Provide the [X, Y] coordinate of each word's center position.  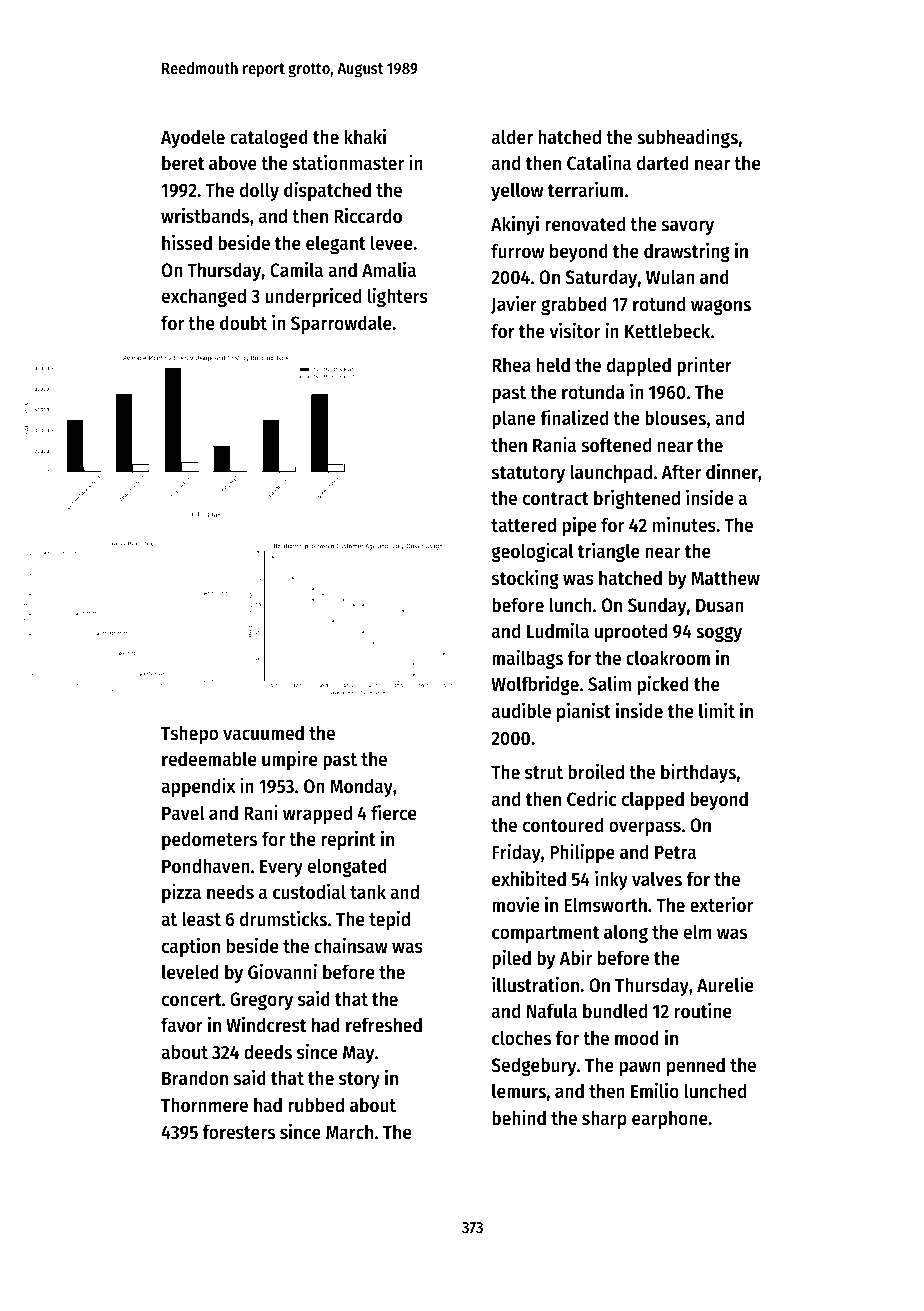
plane [514, 419]
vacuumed [263, 733]
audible [521, 710]
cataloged [269, 138]
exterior [721, 904]
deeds [268, 1052]
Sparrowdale [341, 324]
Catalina [599, 162]
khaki [365, 136]
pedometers [209, 840]
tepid [389, 920]
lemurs [519, 1091]
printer [704, 366]
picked [663, 685]
